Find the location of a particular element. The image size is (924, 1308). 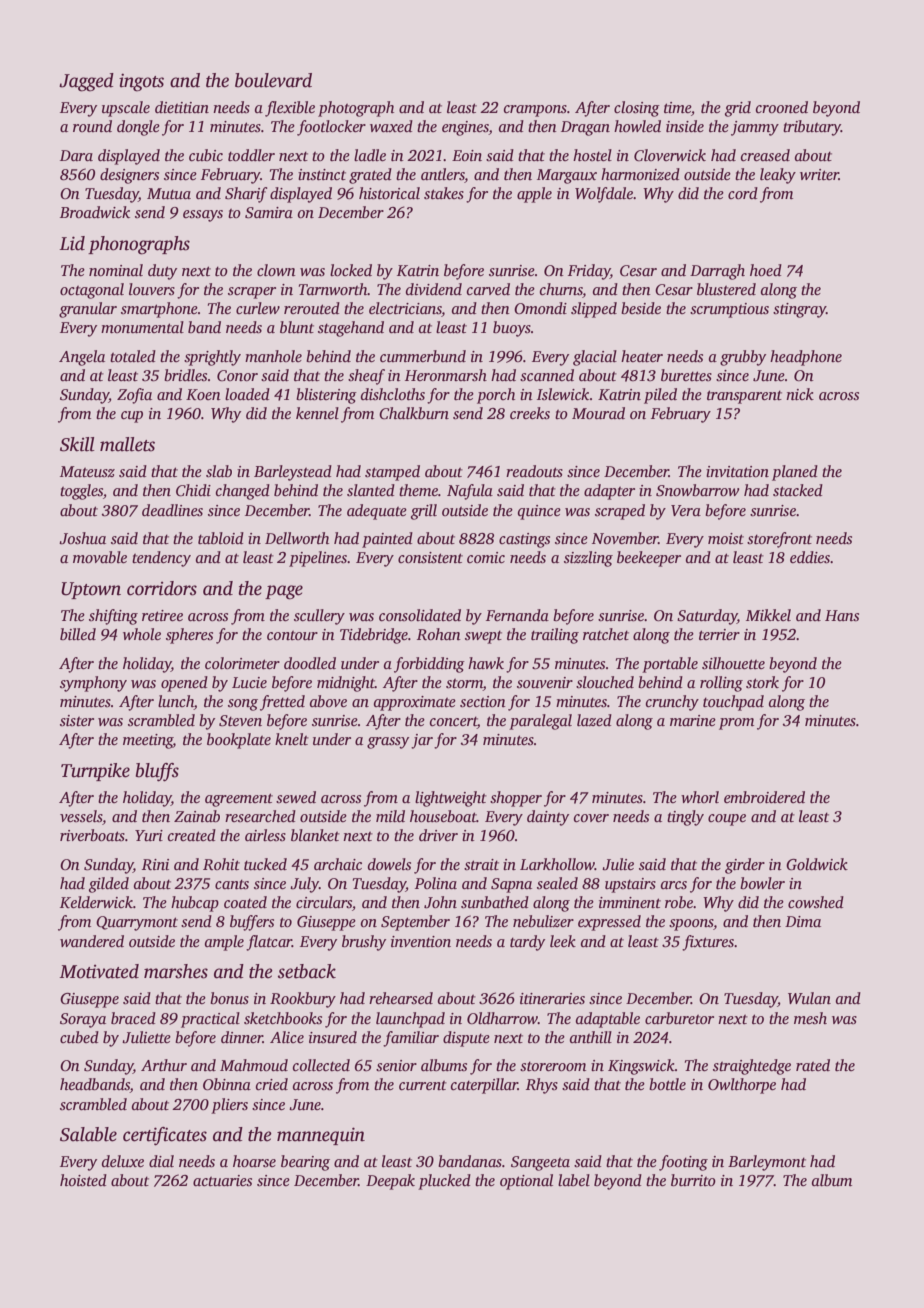

song is located at coordinates (243, 705).
